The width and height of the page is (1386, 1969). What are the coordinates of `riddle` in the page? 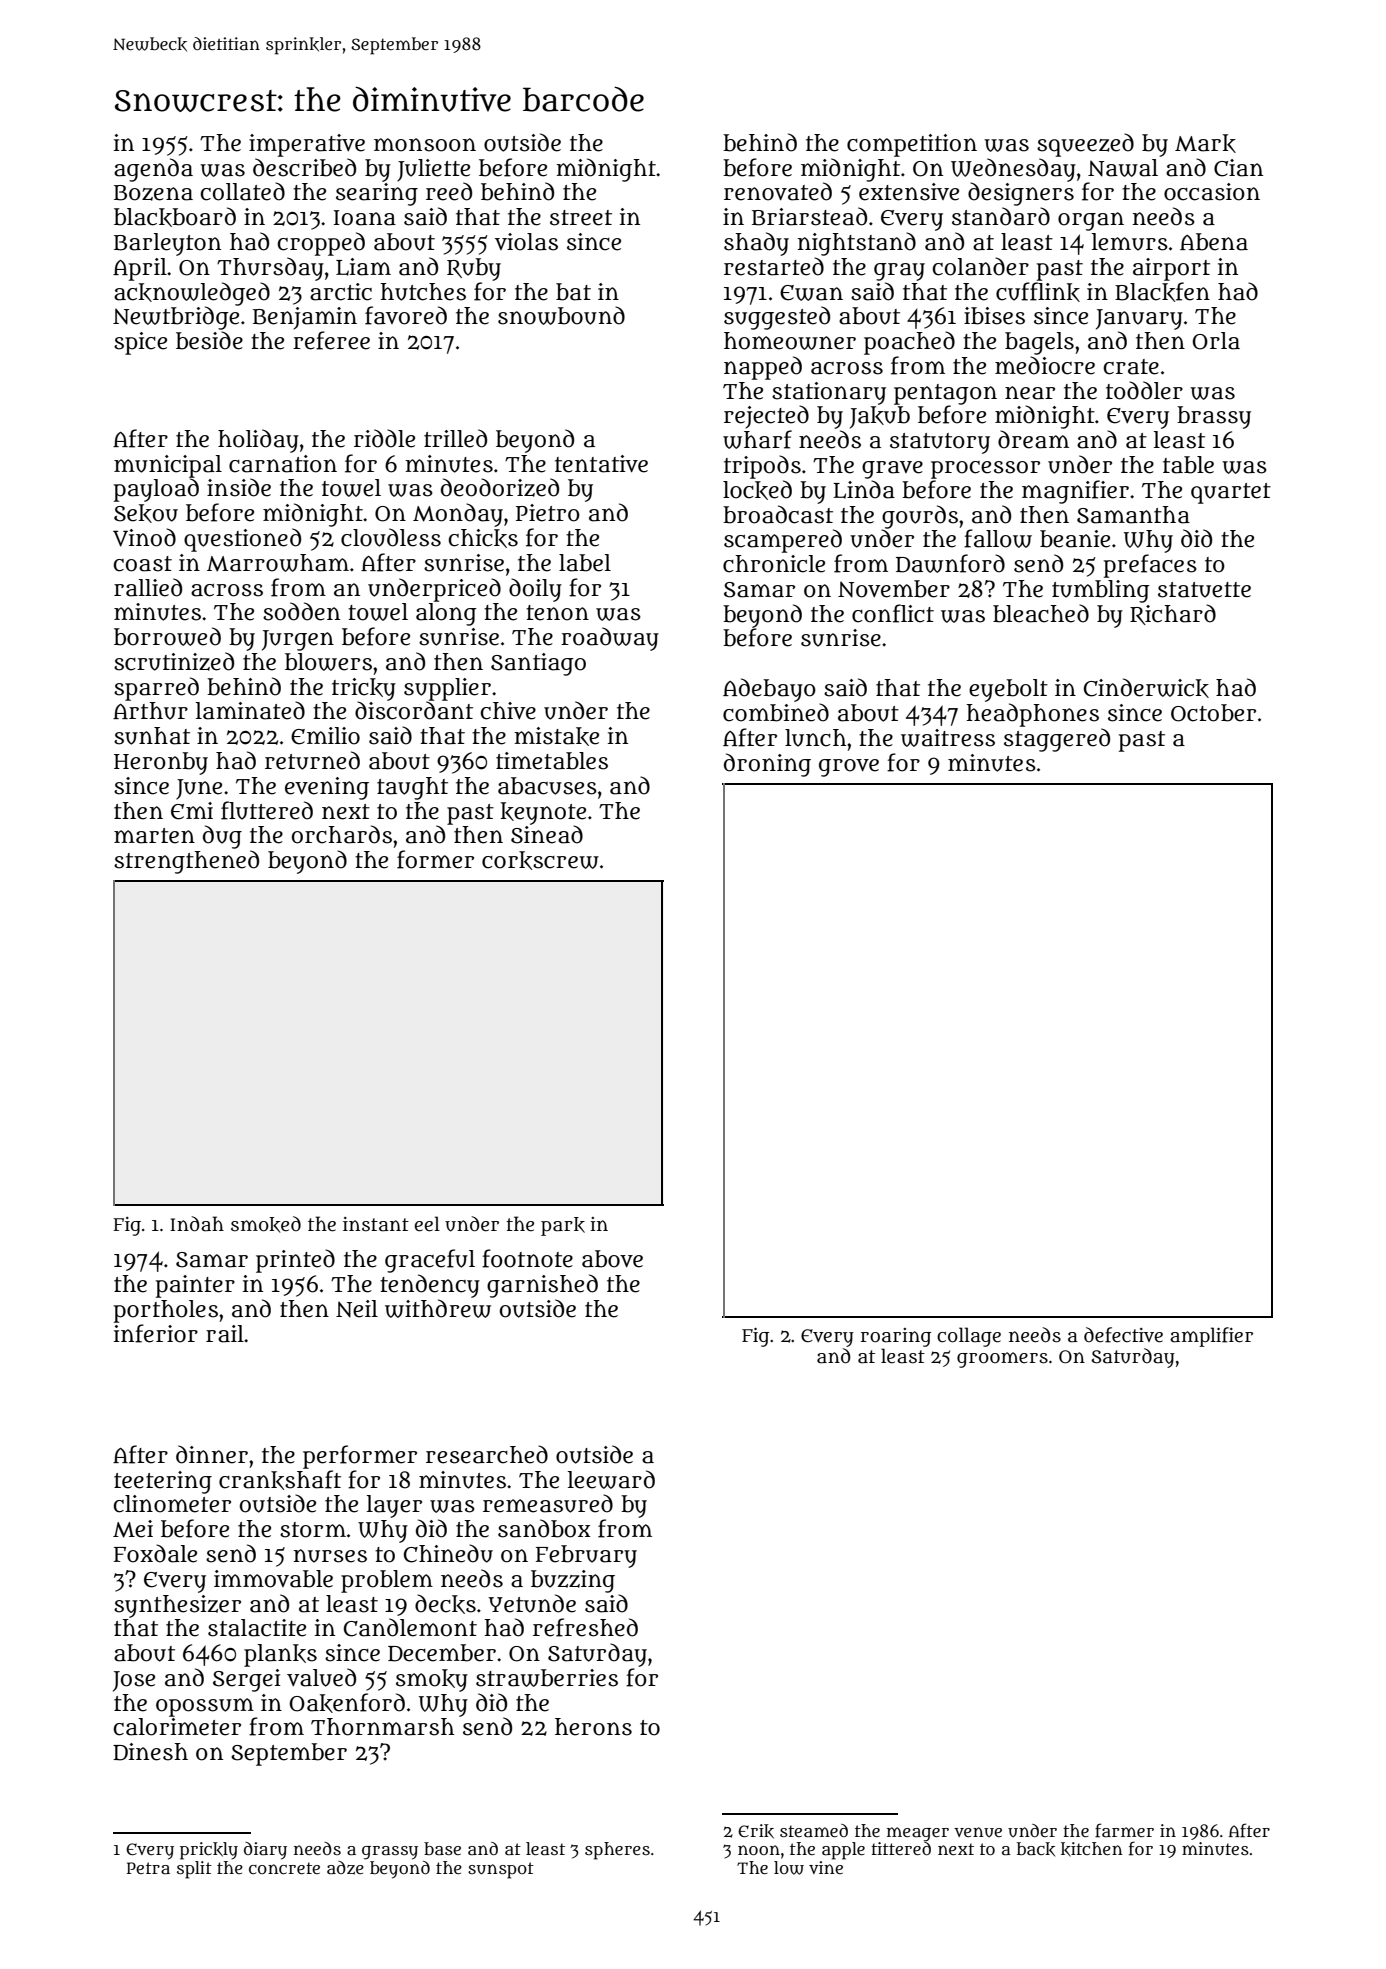 It's located at (384, 438).
